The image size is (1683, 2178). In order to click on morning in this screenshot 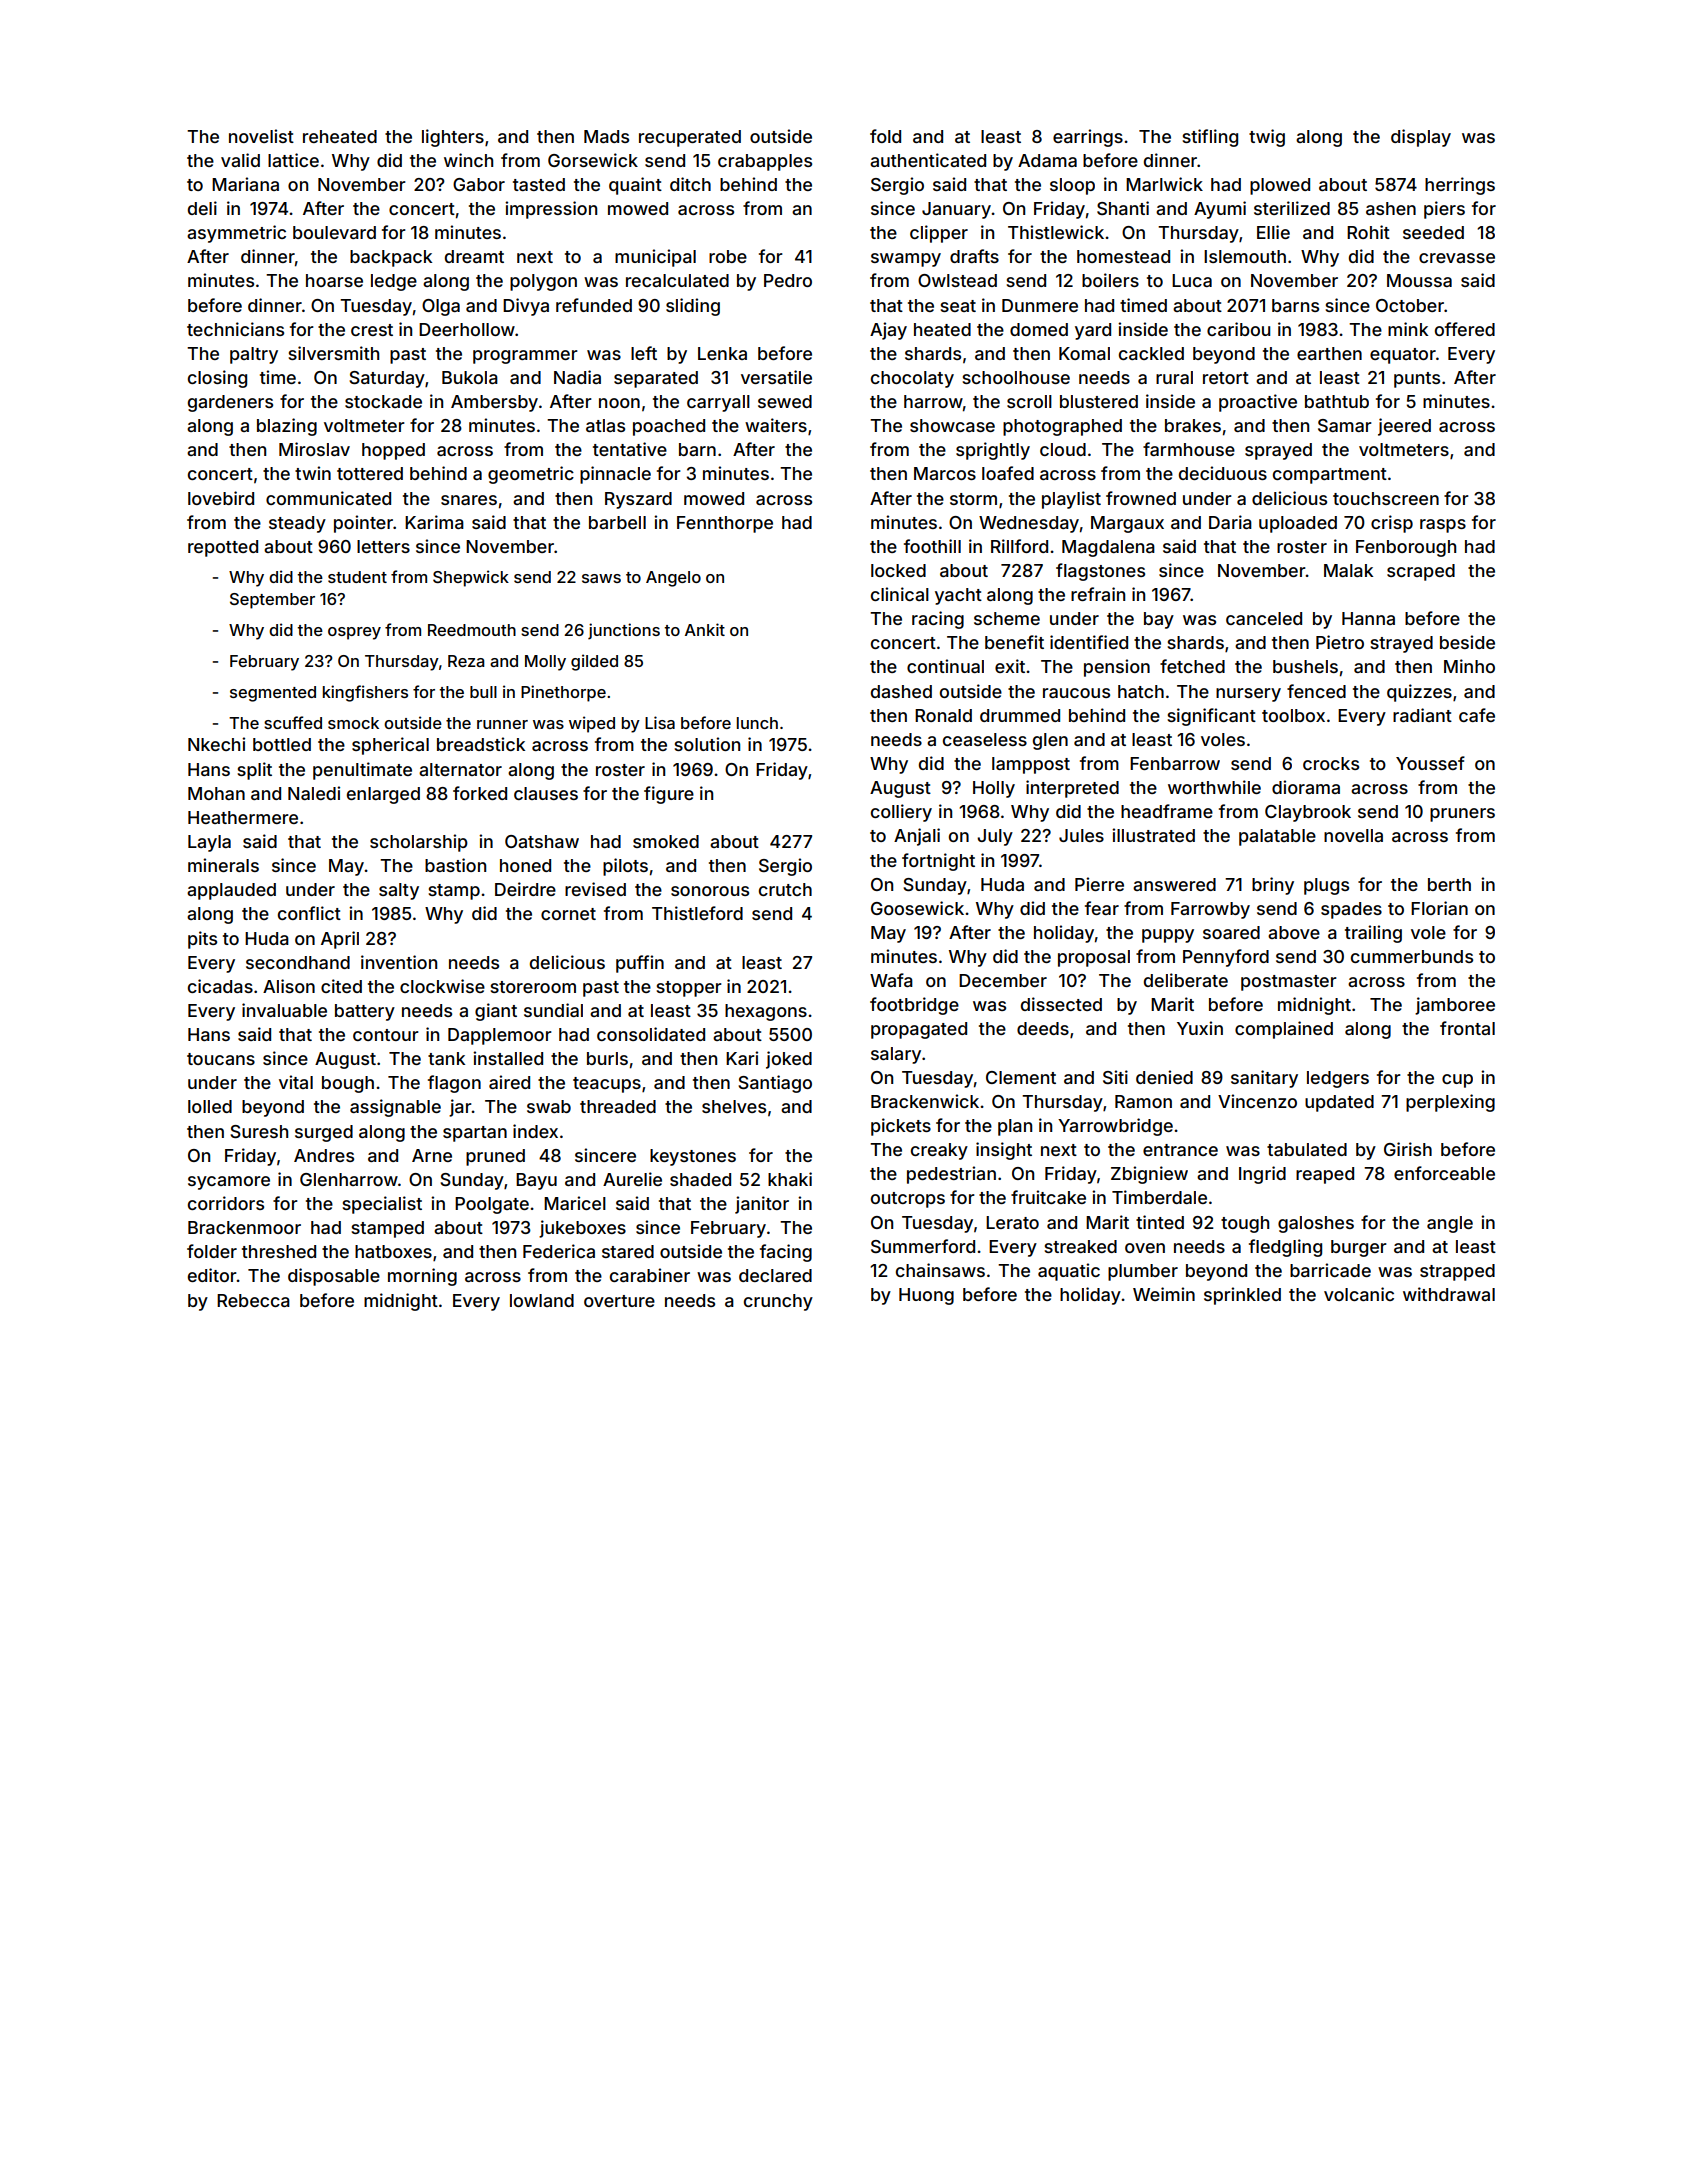, I will do `click(422, 1277)`.
